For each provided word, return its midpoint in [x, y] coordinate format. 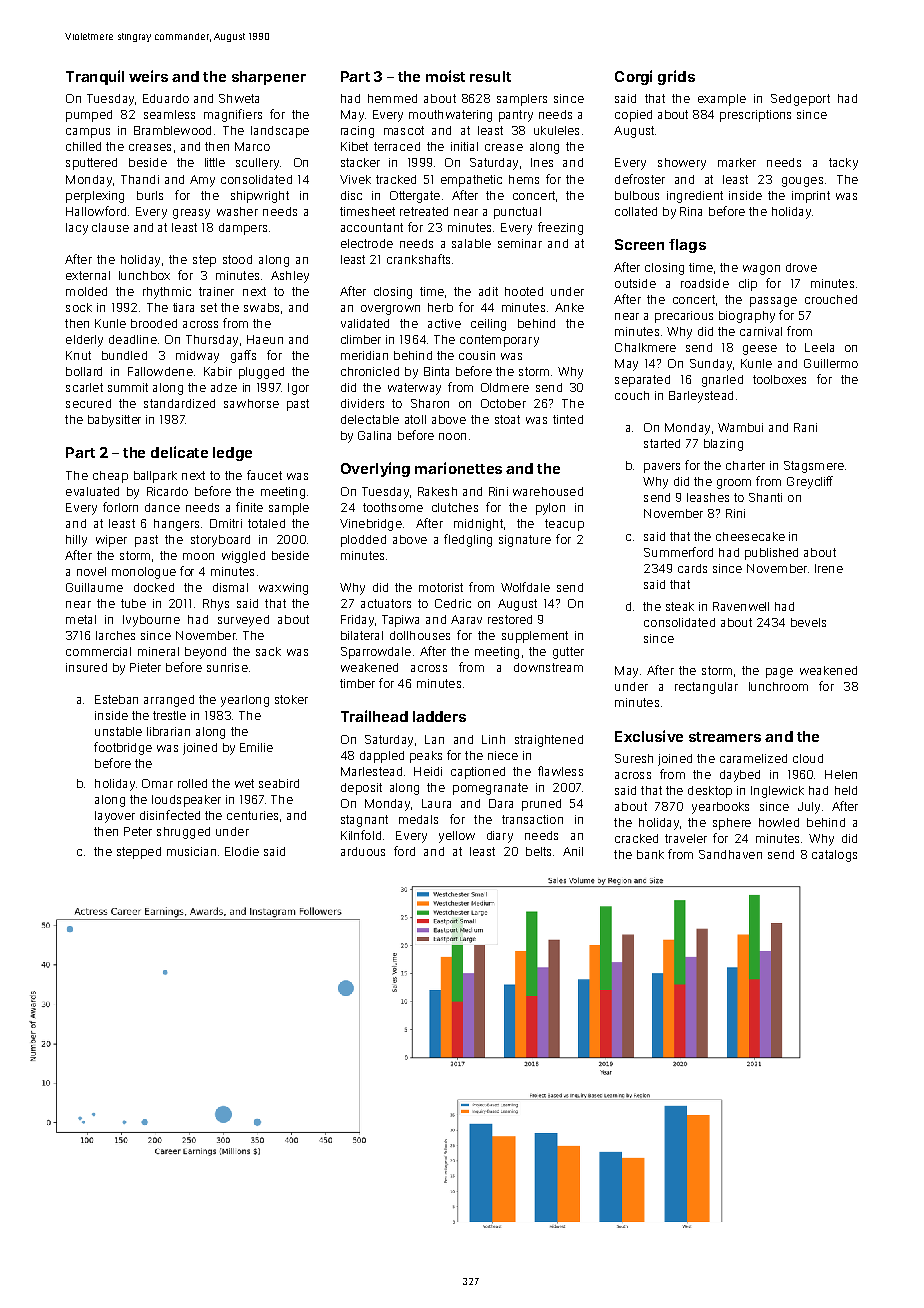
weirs [148, 76]
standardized [179, 403]
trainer [216, 291]
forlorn [120, 507]
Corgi [633, 77]
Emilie [256, 747]
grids [676, 77]
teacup [564, 525]
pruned [541, 805]
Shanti [765, 497]
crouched [831, 299]
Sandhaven [730, 854]
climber [361, 339]
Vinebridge [371, 525]
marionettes [458, 468]
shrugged [183, 833]
